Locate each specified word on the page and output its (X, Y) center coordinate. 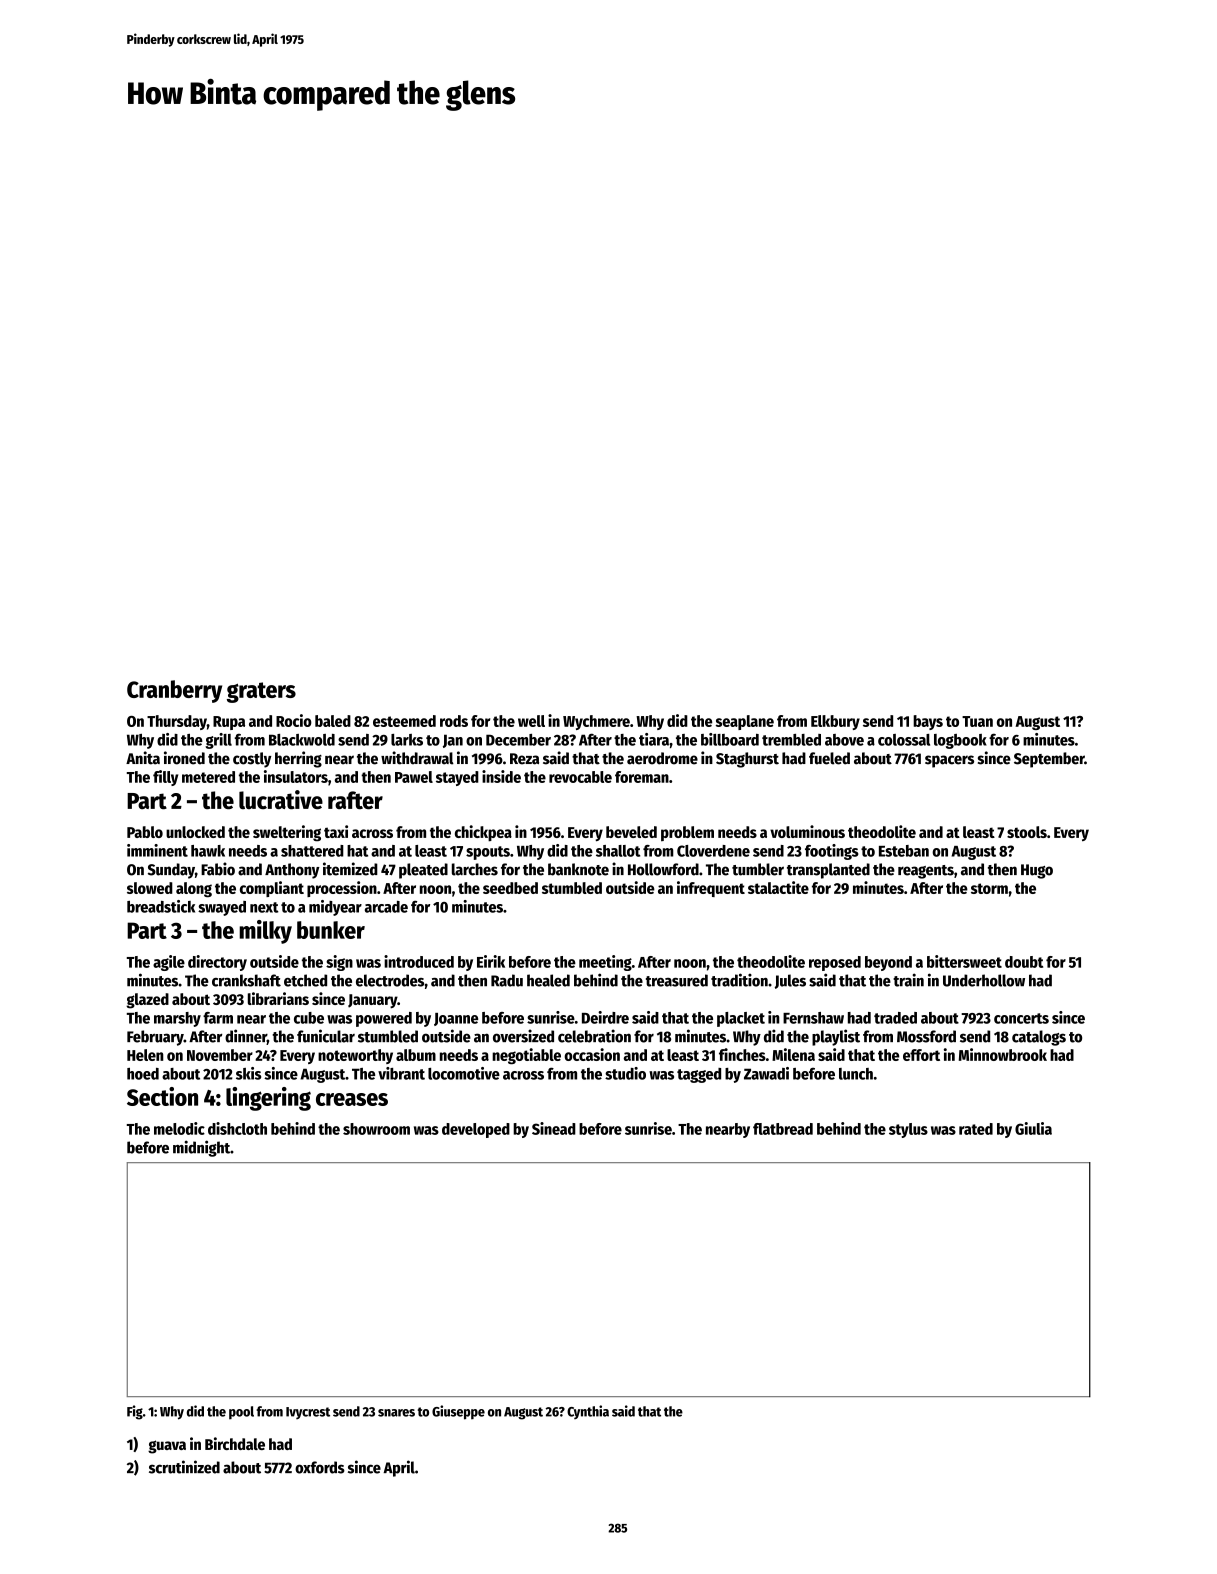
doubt (1024, 962)
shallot (618, 851)
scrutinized (184, 1467)
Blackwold (302, 740)
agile (169, 963)
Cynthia (588, 1412)
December (518, 740)
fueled (829, 758)
